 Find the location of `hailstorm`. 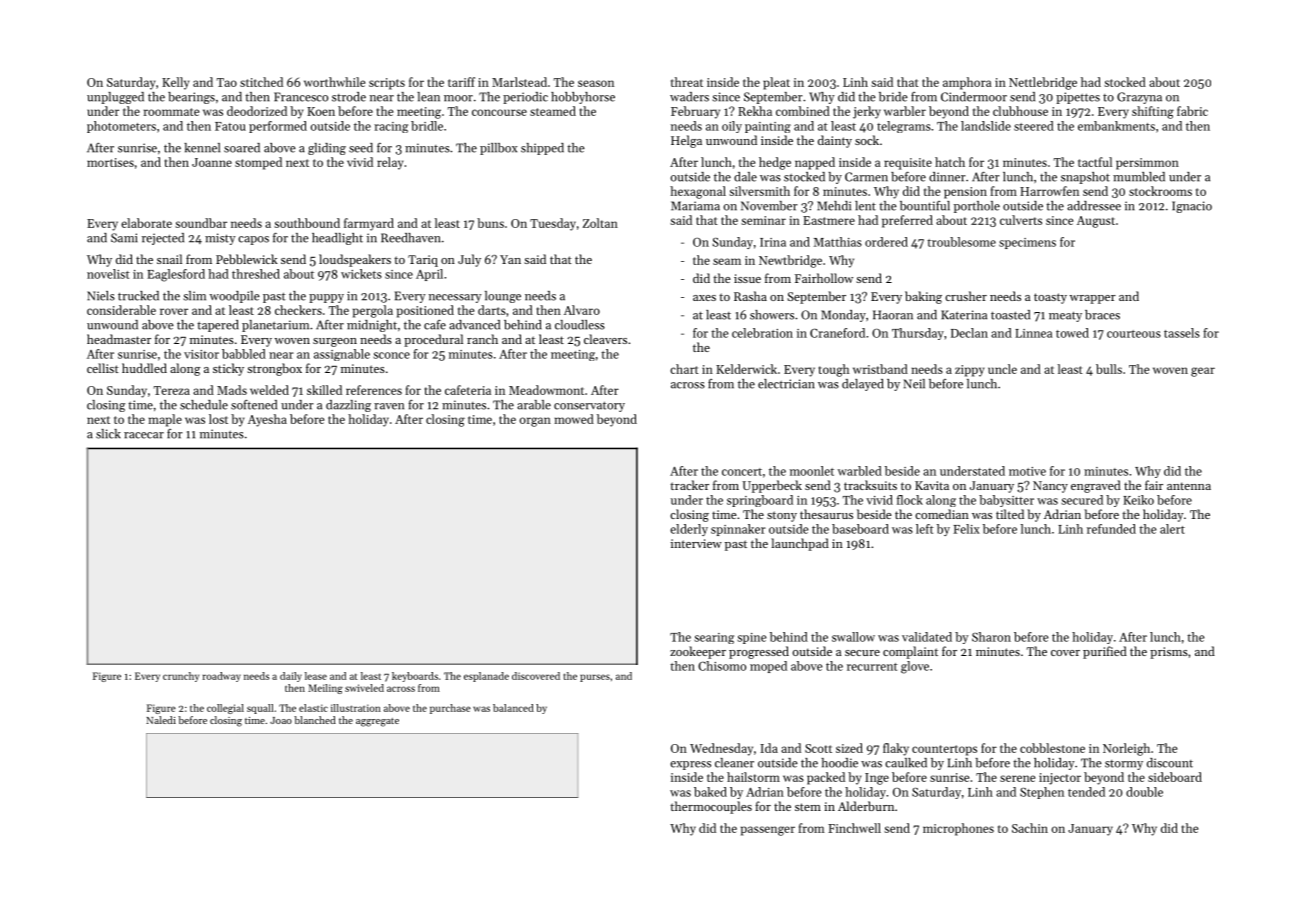

hailstorm is located at coordinates (753, 777).
